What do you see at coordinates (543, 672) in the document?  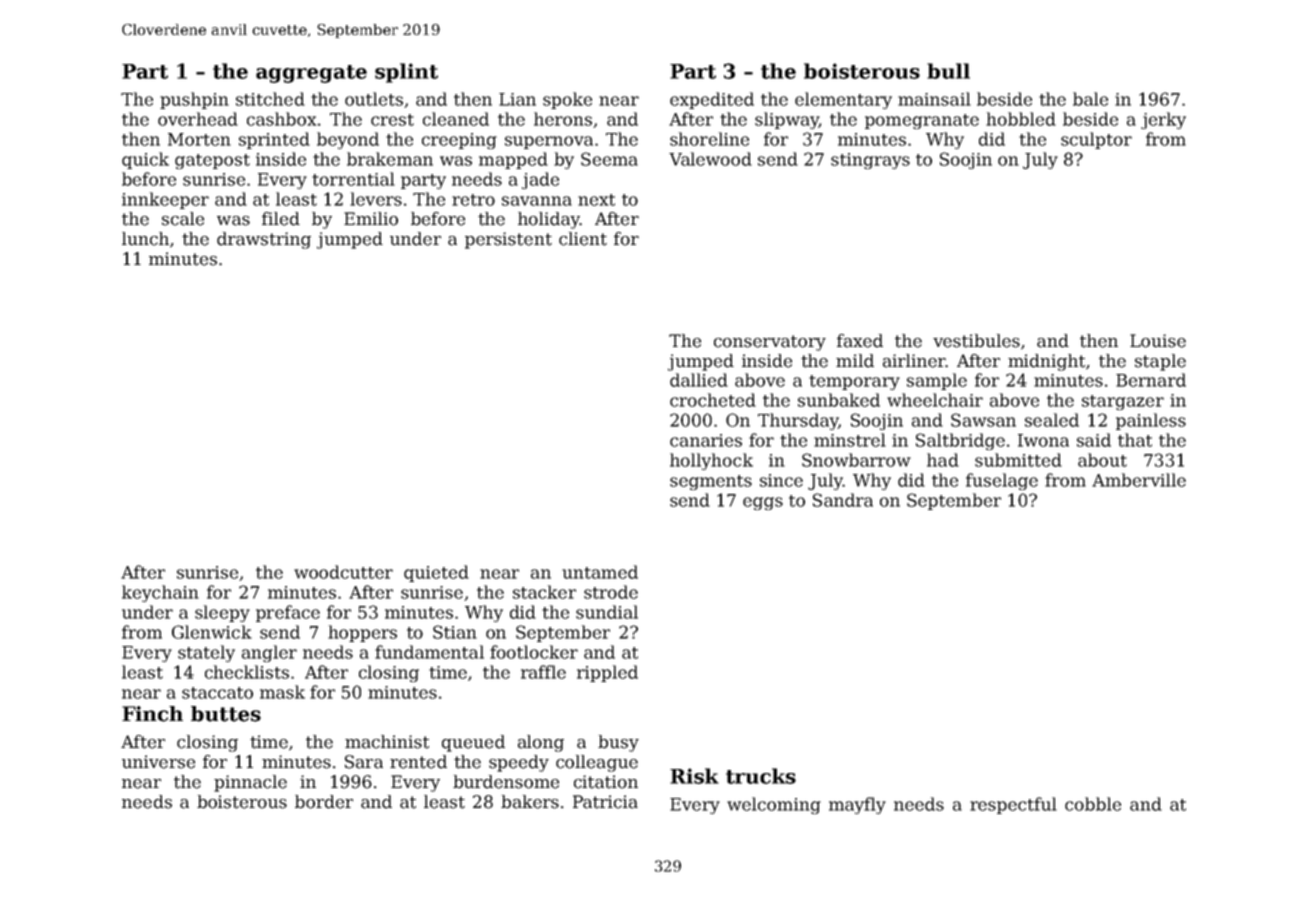 I see `raffle` at bounding box center [543, 672].
